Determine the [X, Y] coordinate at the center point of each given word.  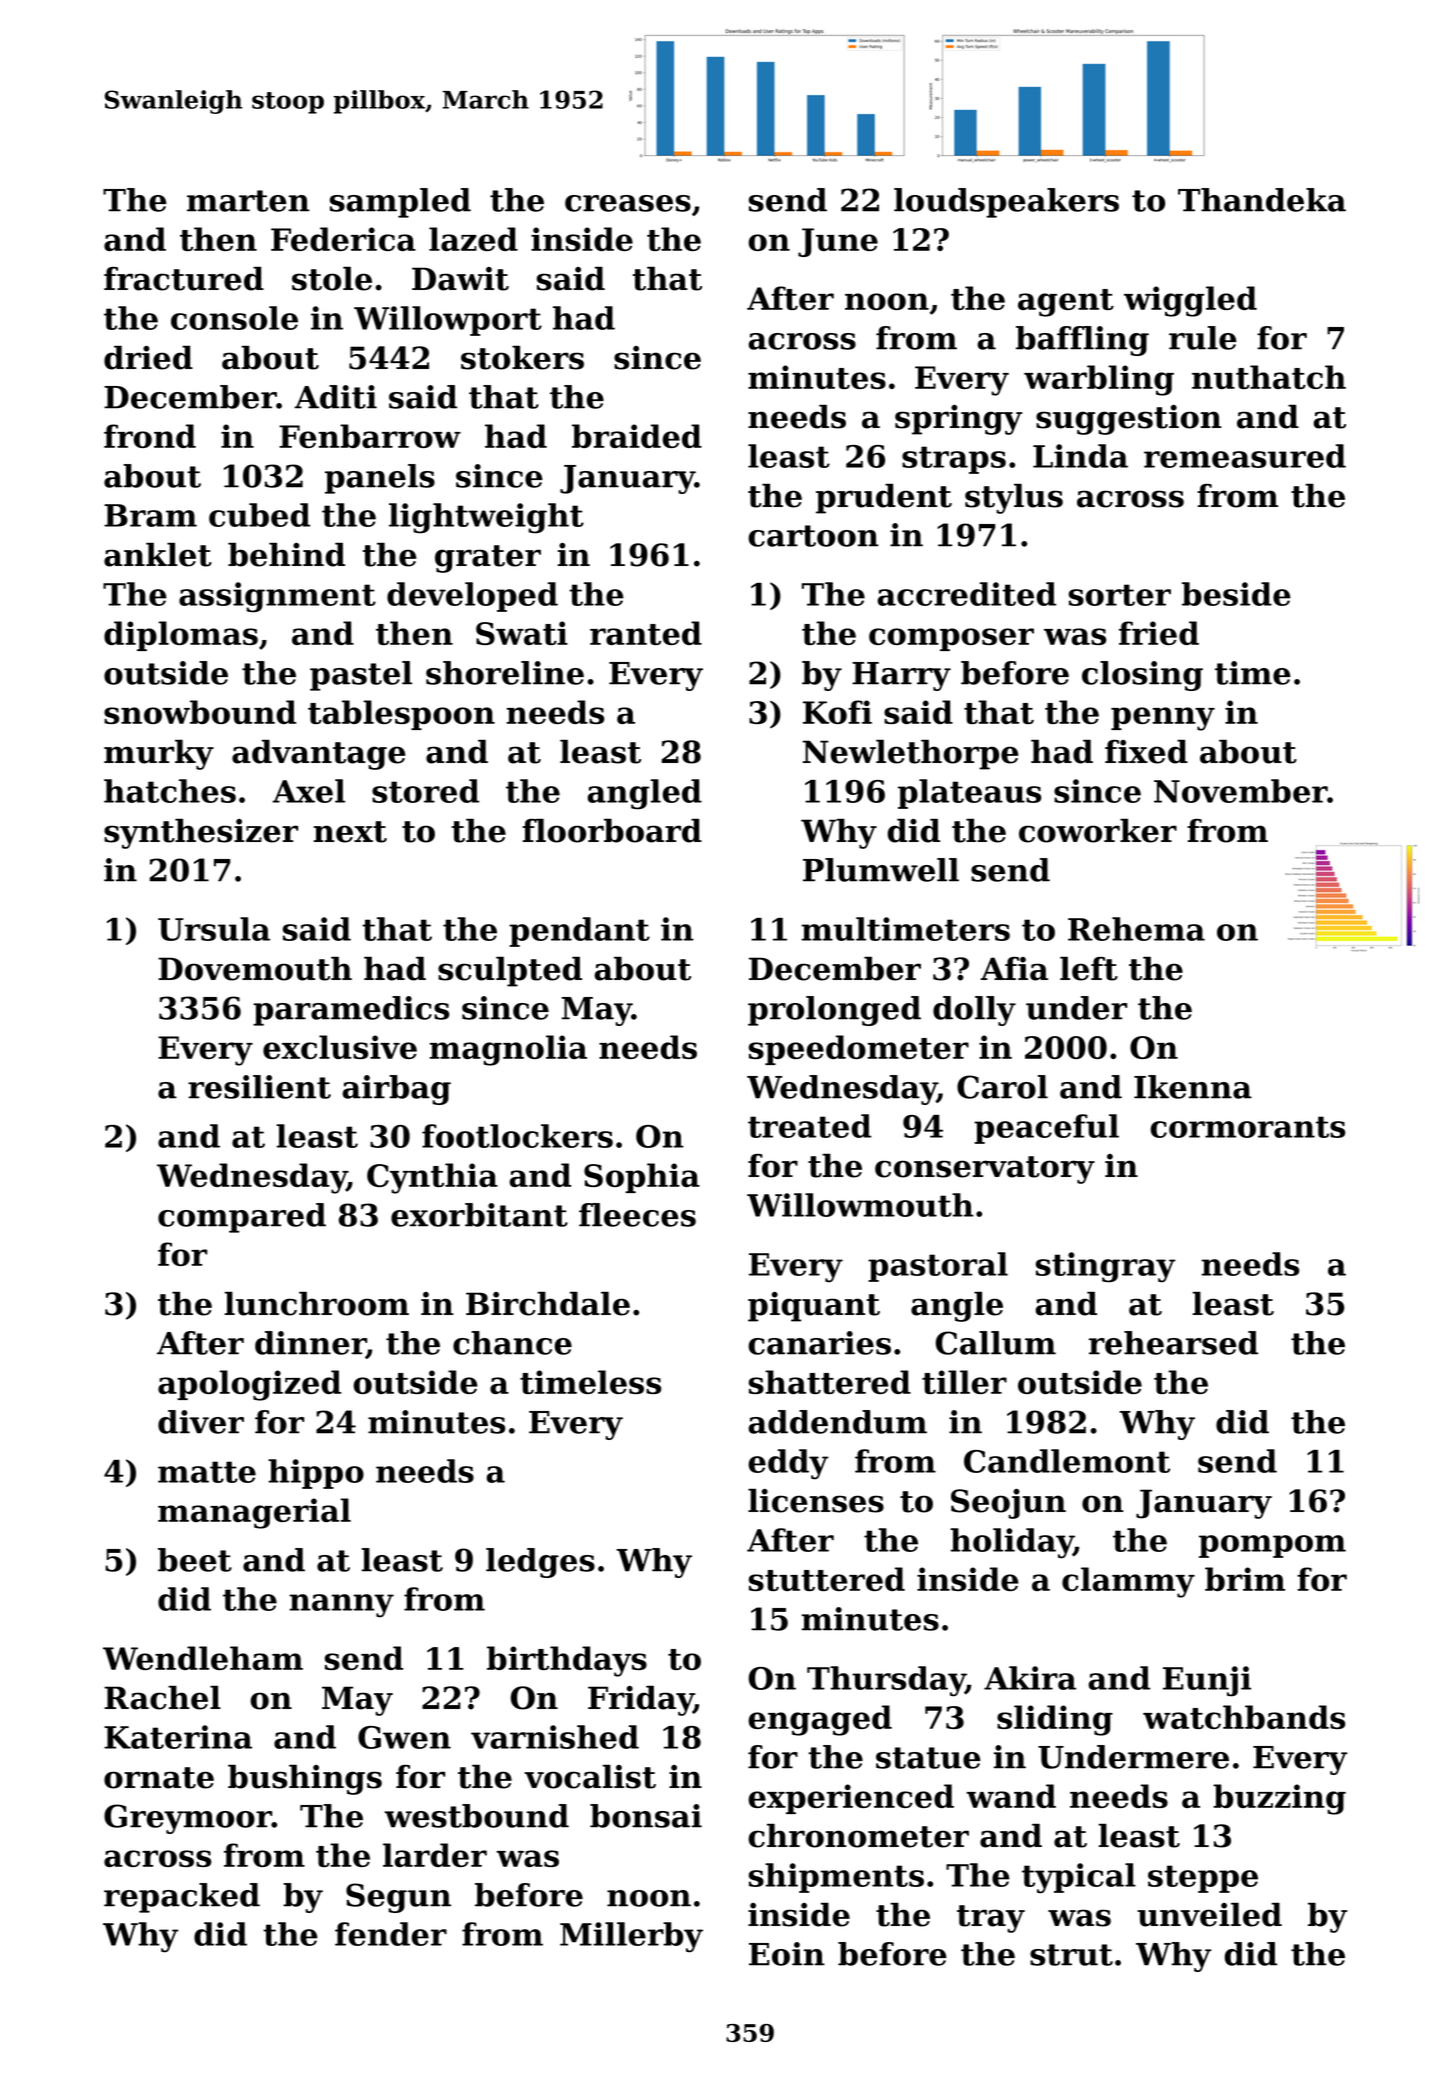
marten [248, 201]
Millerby [631, 1937]
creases [628, 203]
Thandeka [1262, 200]
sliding [1055, 1720]
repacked [182, 1898]
